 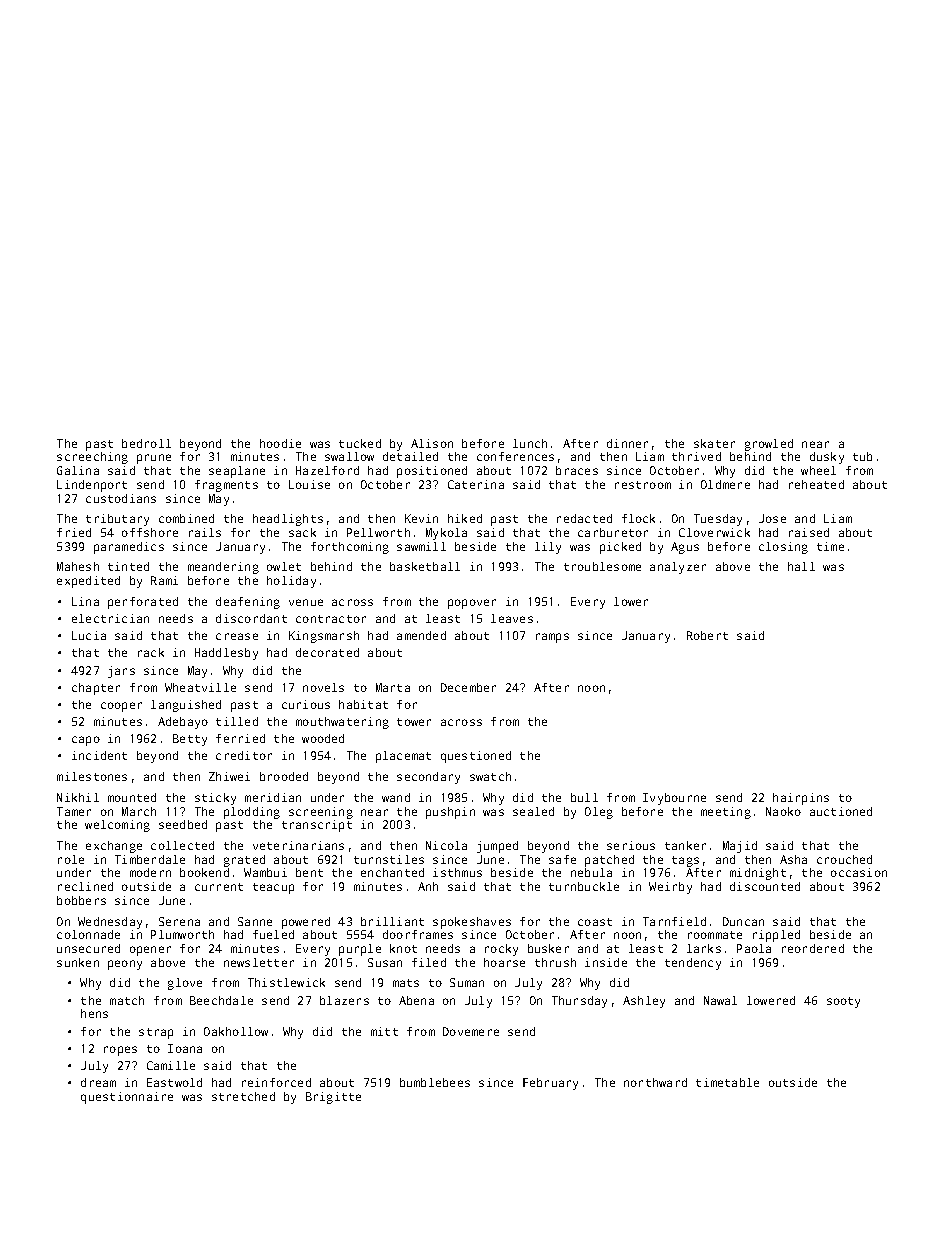 I want to click on tub, so click(x=862, y=456).
